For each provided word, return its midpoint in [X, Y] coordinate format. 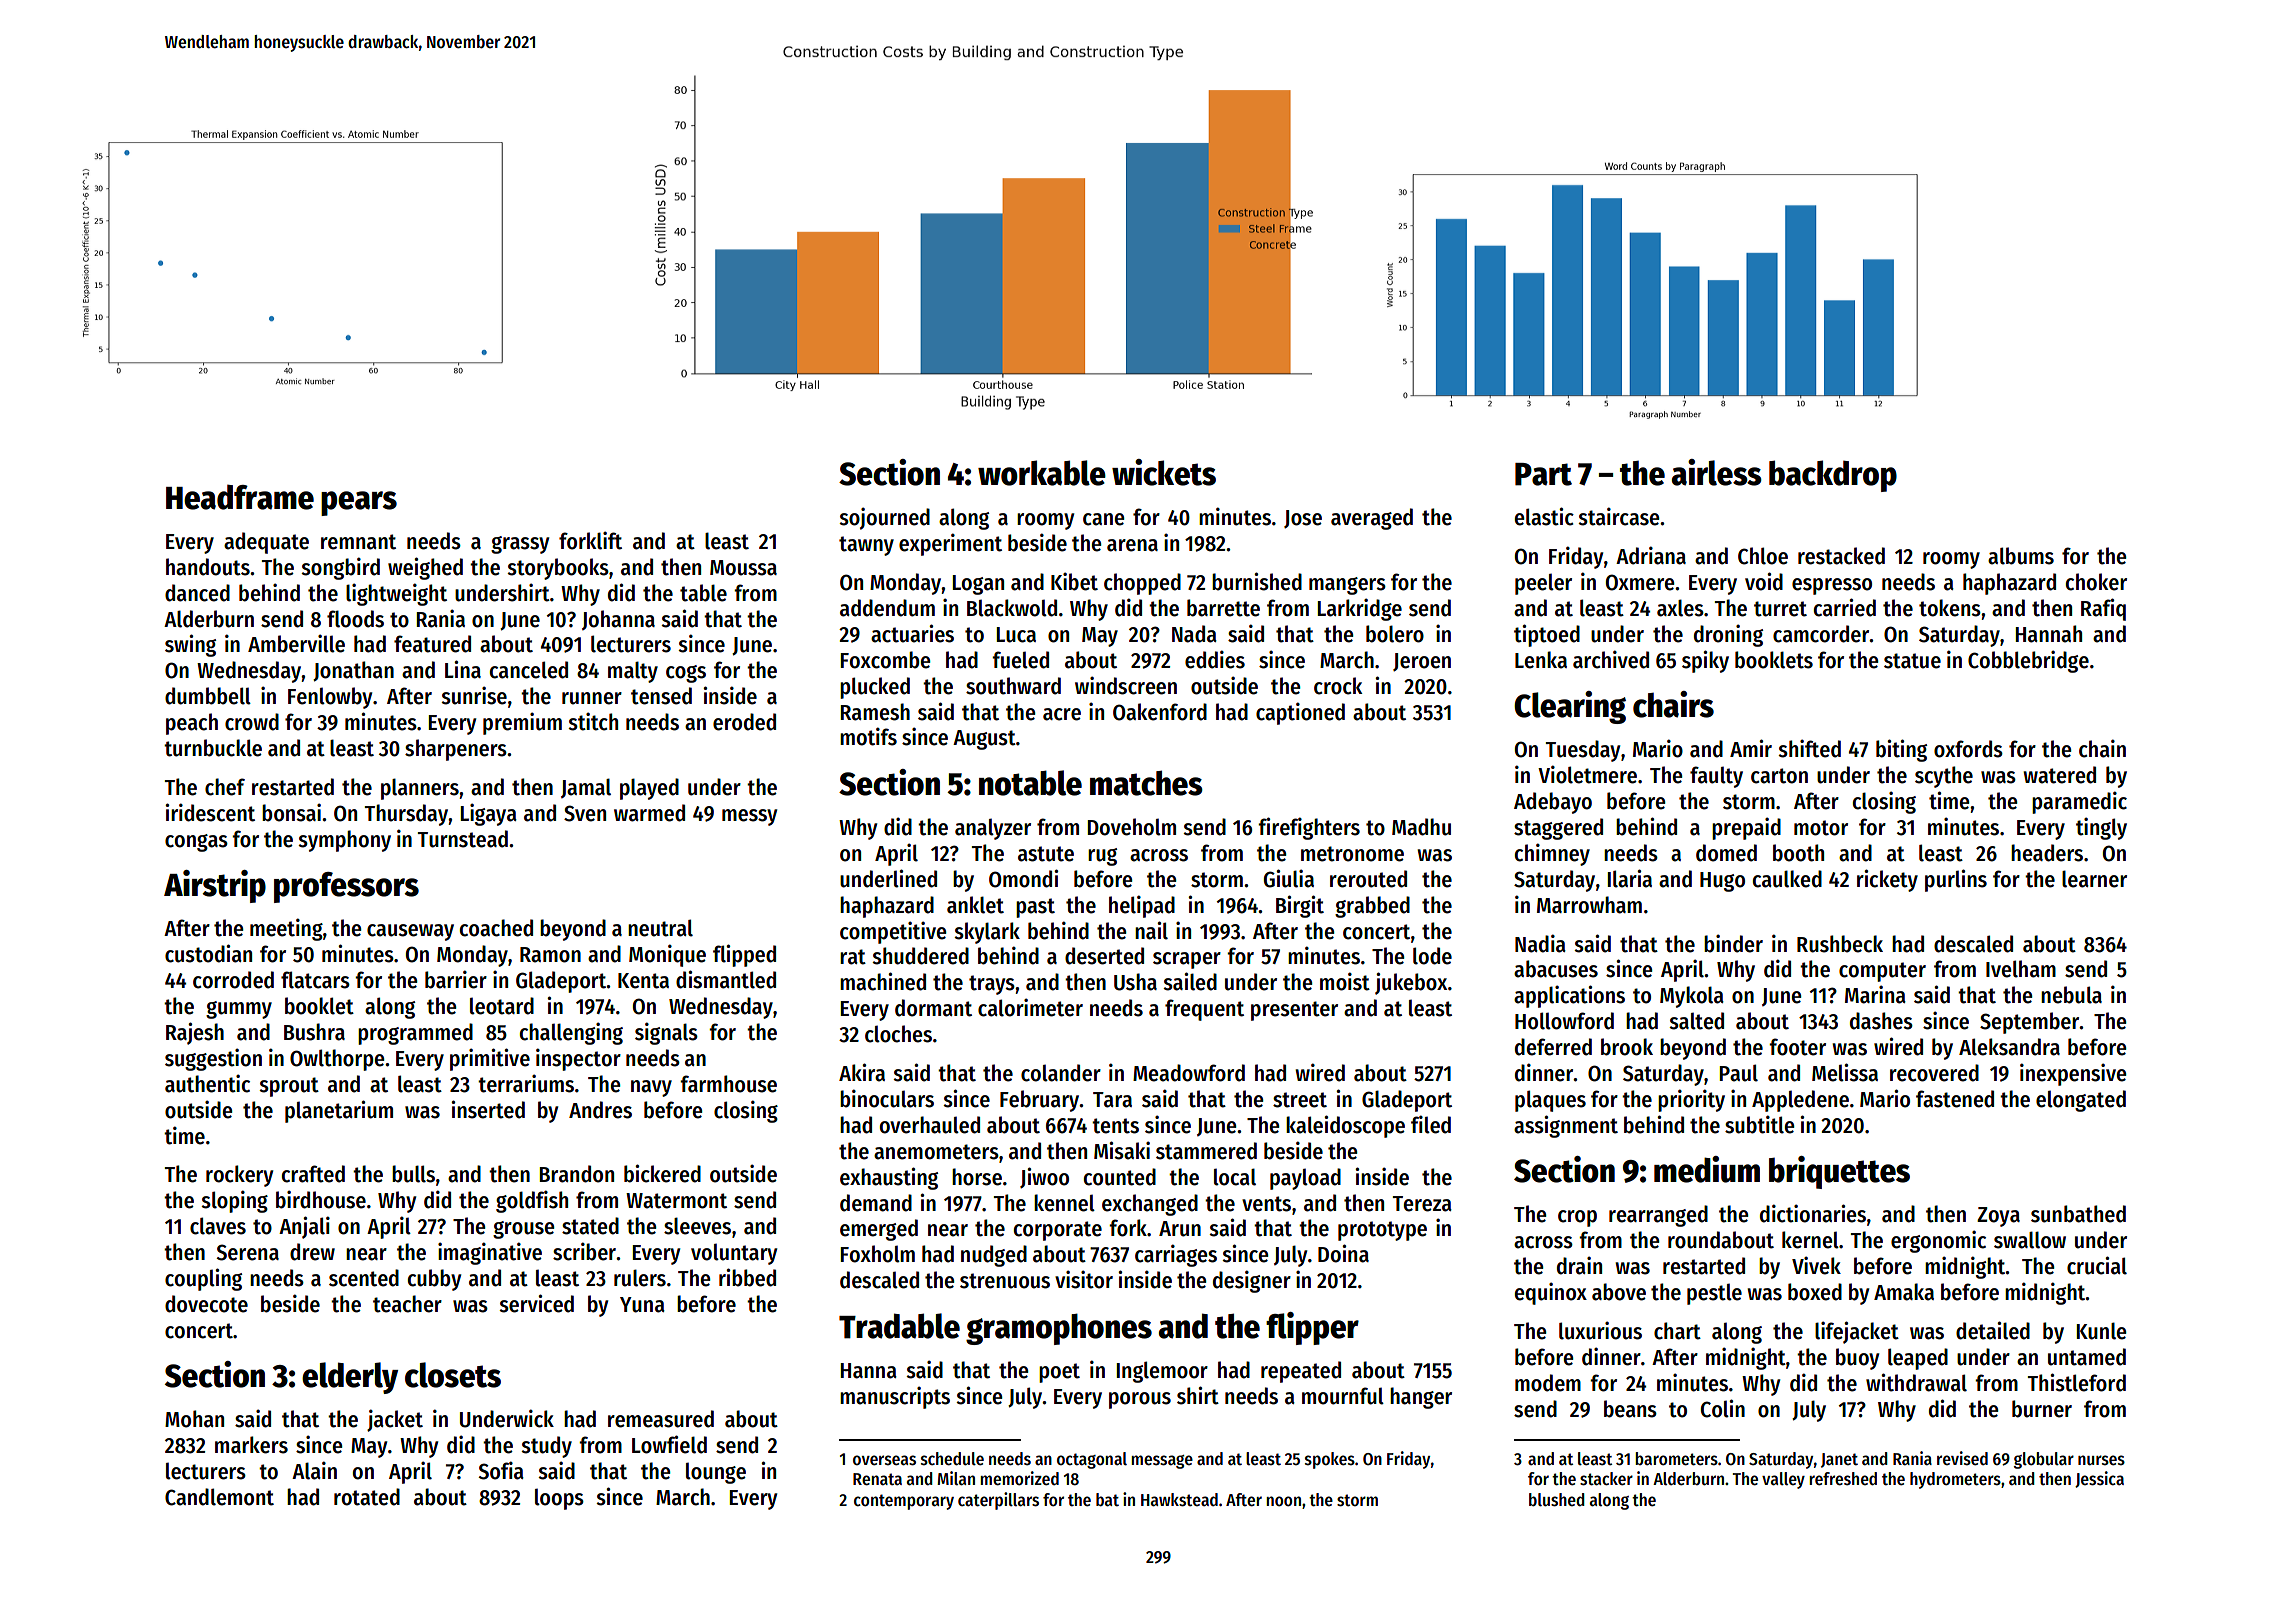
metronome [1352, 854]
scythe [1944, 777]
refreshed [1843, 1479]
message [1162, 1462]
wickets [1164, 472]
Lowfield [669, 1444]
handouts [208, 567]
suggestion [213, 1059]
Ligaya [488, 814]
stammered [1206, 1151]
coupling [203, 1279]
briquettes [1839, 1172]
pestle [1714, 1294]
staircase [1619, 516]
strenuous [1005, 1281]
